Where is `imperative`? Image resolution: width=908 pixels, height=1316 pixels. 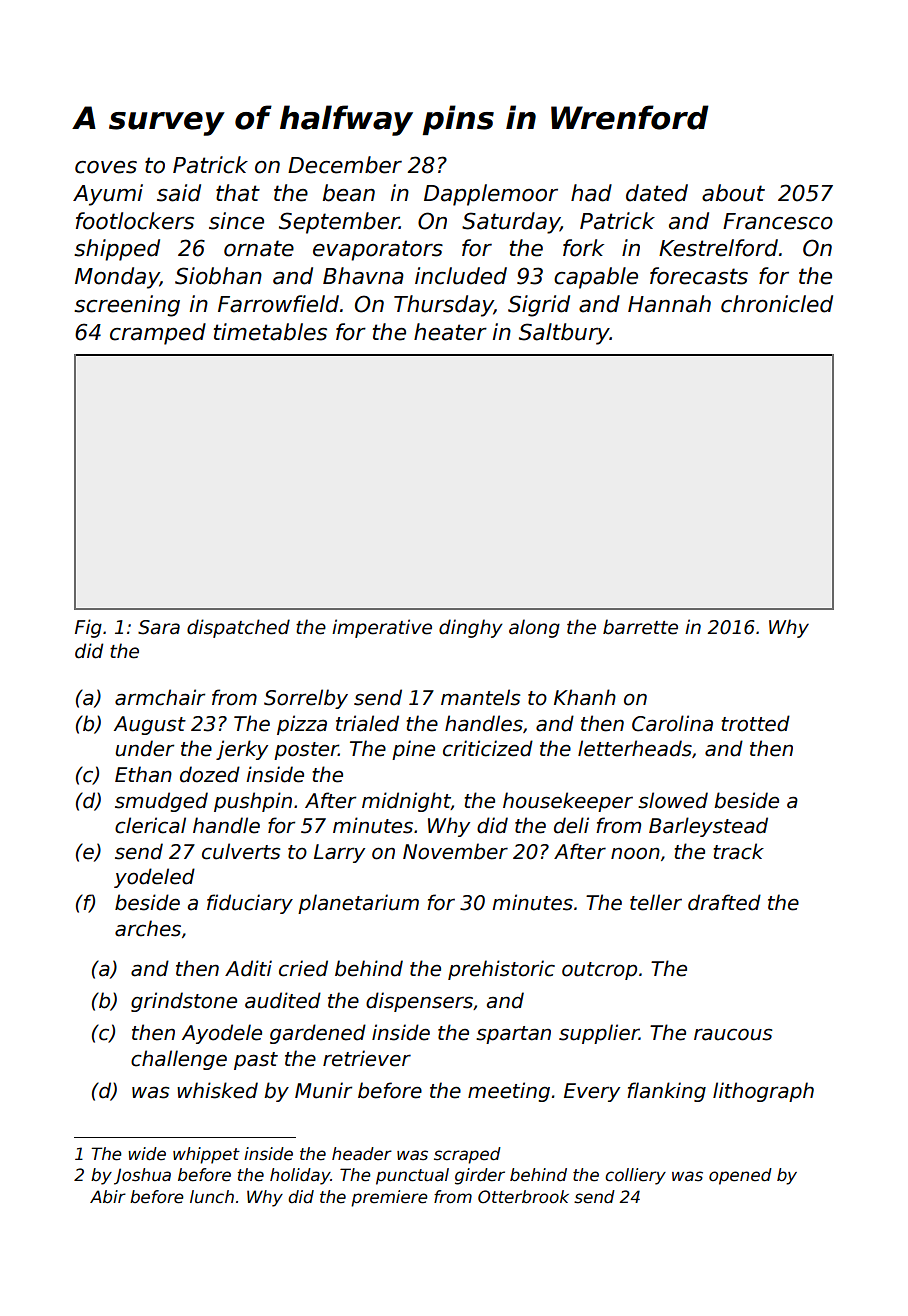
imperative is located at coordinates (382, 628).
